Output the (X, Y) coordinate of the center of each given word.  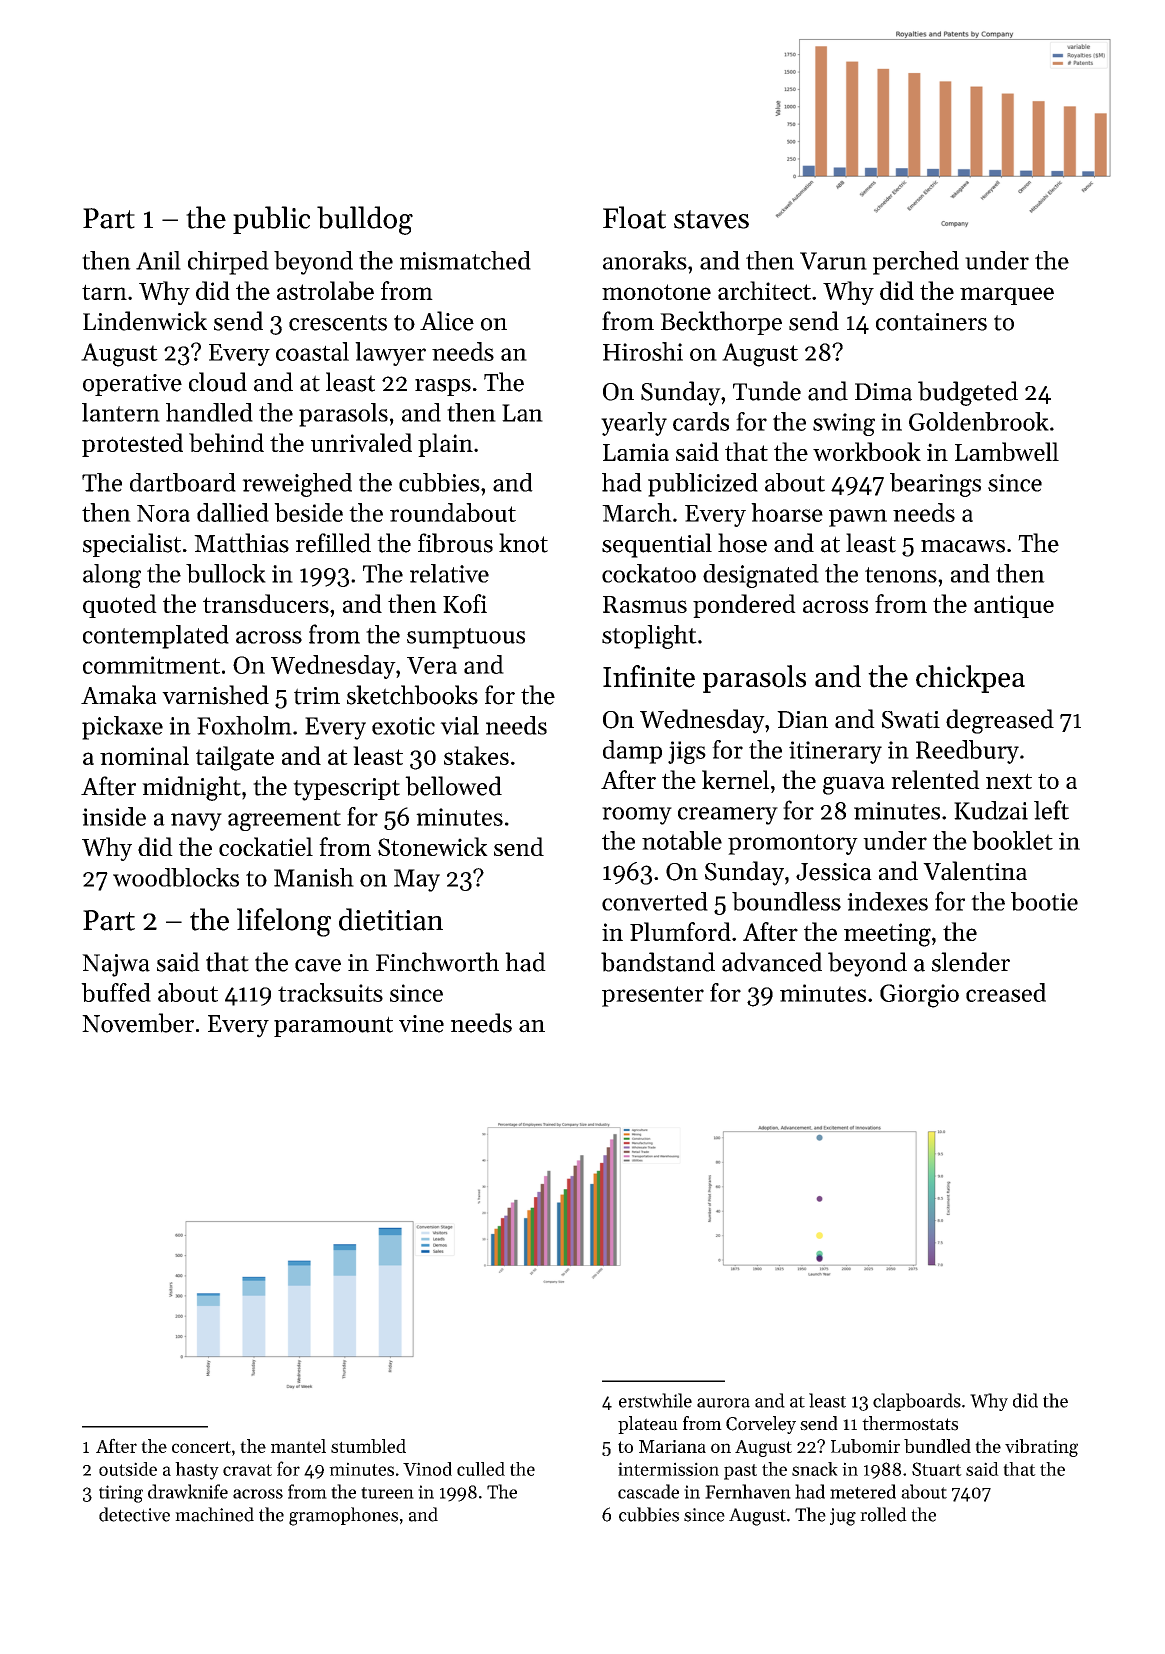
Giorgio (919, 996)
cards (701, 421)
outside (128, 1469)
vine (421, 1024)
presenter (653, 996)
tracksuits (330, 992)
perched (916, 263)
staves (711, 219)
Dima (883, 392)
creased (1006, 992)
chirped (228, 263)
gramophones (343, 1516)
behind (226, 442)
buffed (116, 992)
